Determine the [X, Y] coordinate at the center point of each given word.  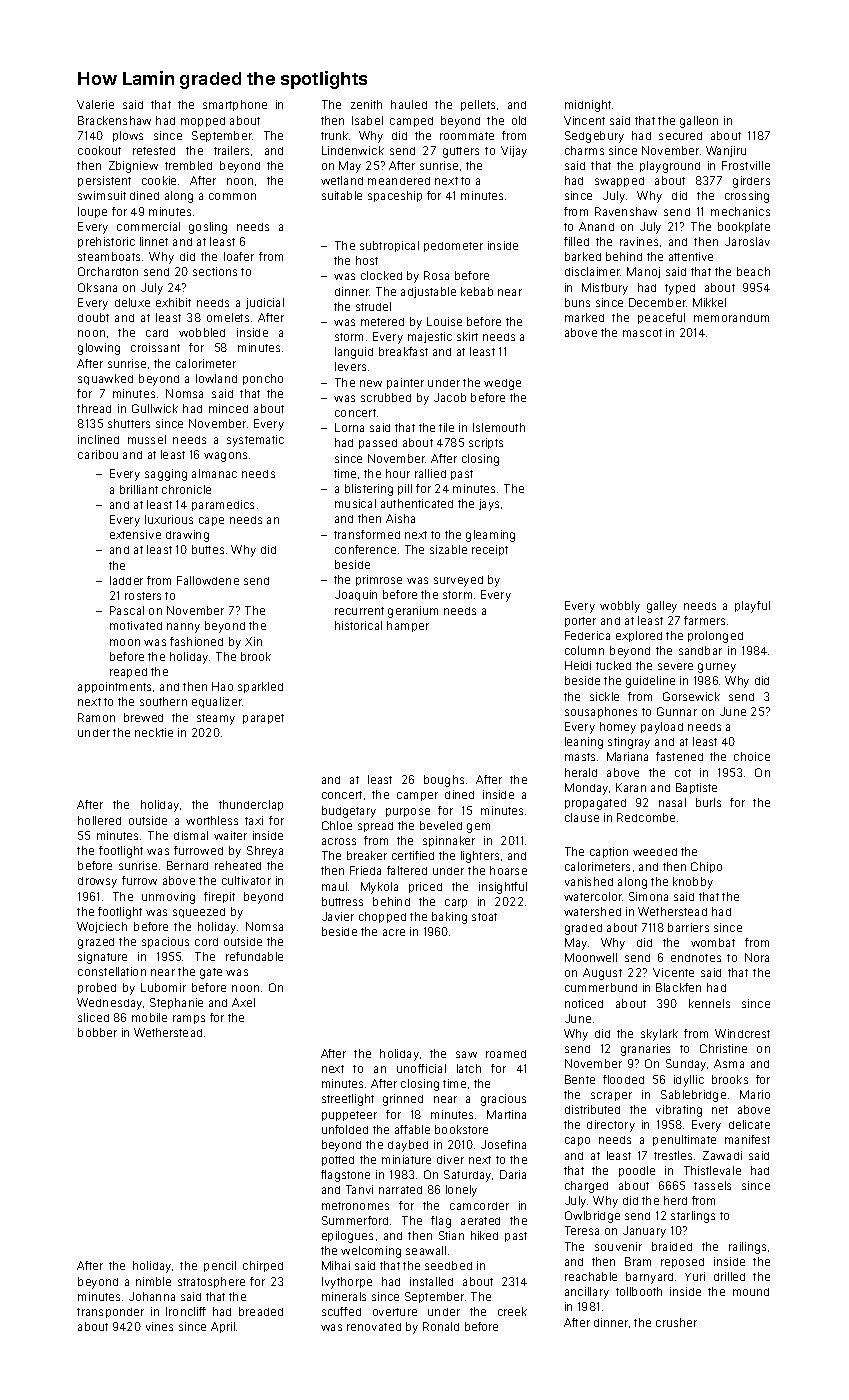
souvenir [618, 1246]
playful [752, 607]
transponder [110, 1313]
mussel [147, 439]
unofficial [421, 1068]
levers [350, 366]
